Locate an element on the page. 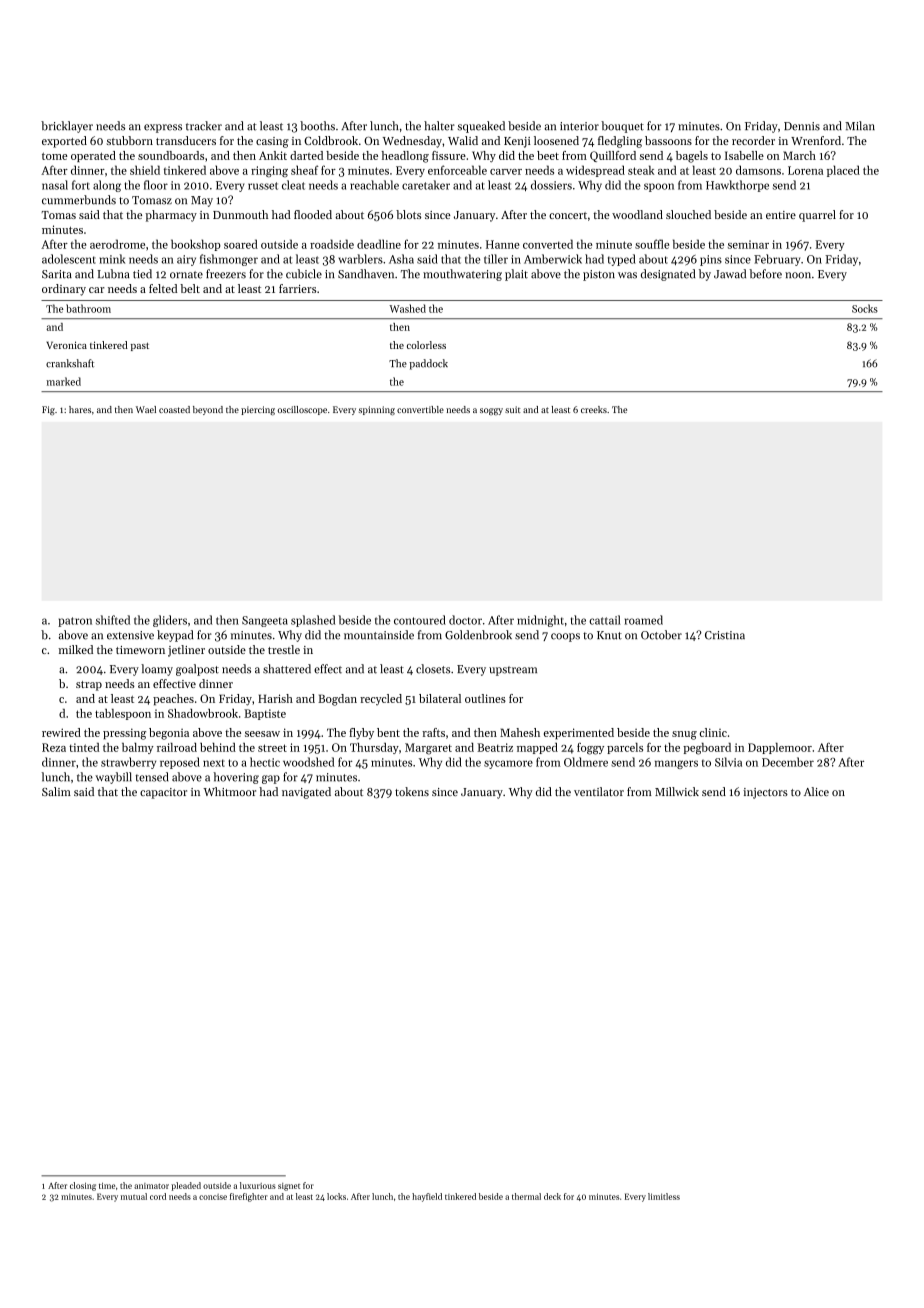  roamed is located at coordinates (644, 620).
